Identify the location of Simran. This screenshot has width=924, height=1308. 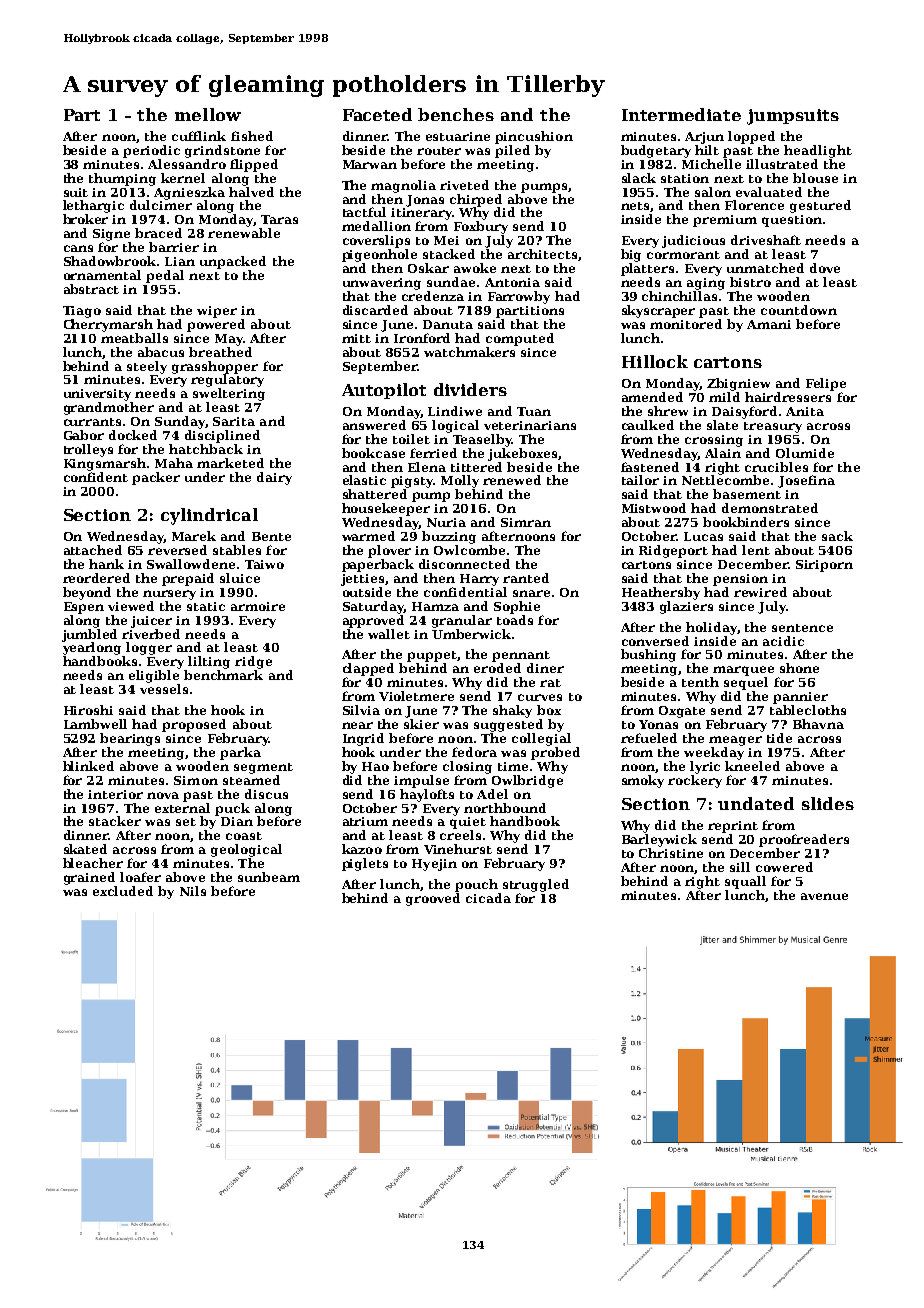
(526, 522).
